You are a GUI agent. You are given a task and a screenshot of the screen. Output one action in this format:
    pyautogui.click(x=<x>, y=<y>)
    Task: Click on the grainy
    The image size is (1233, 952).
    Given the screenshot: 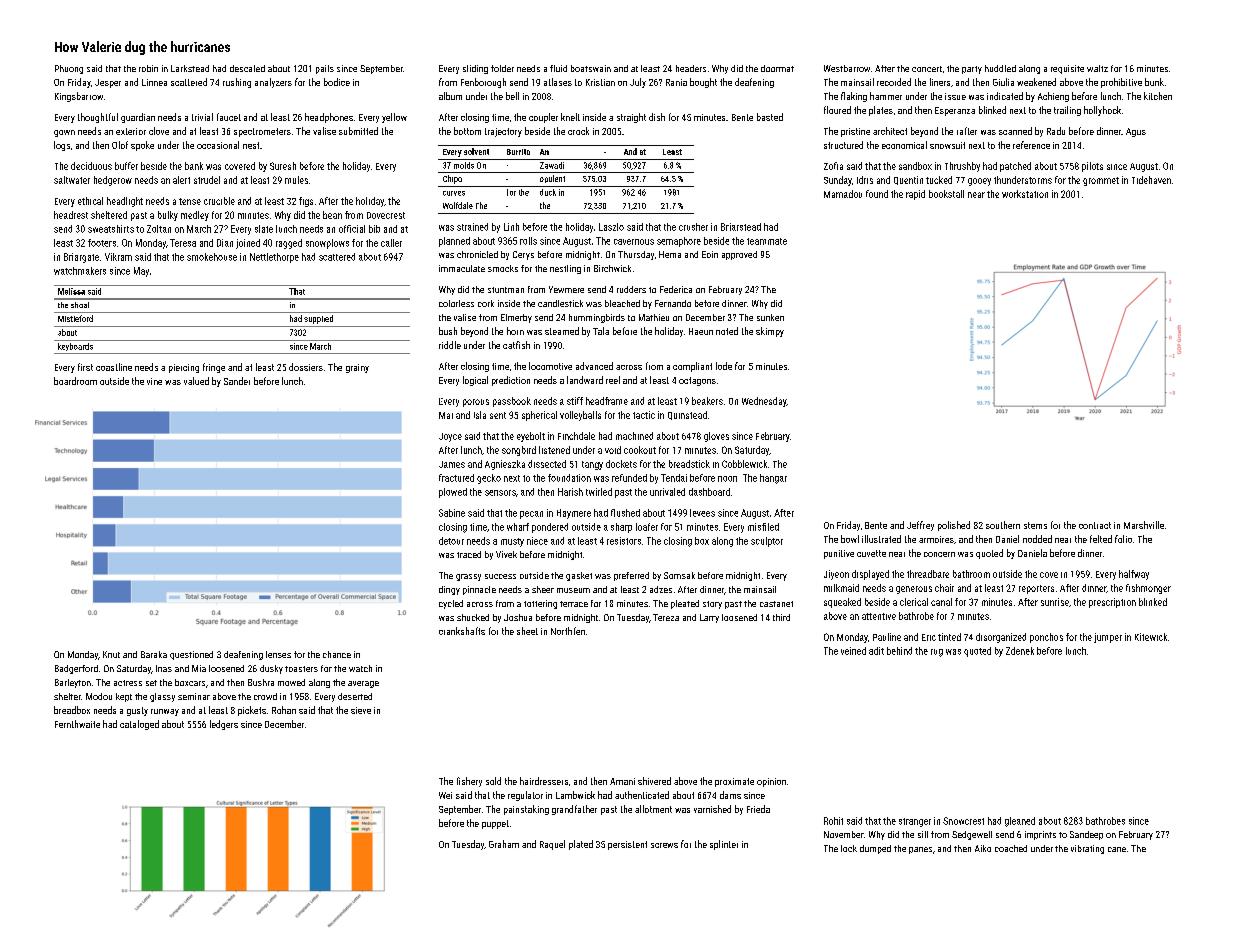 What is the action you would take?
    pyautogui.click(x=357, y=368)
